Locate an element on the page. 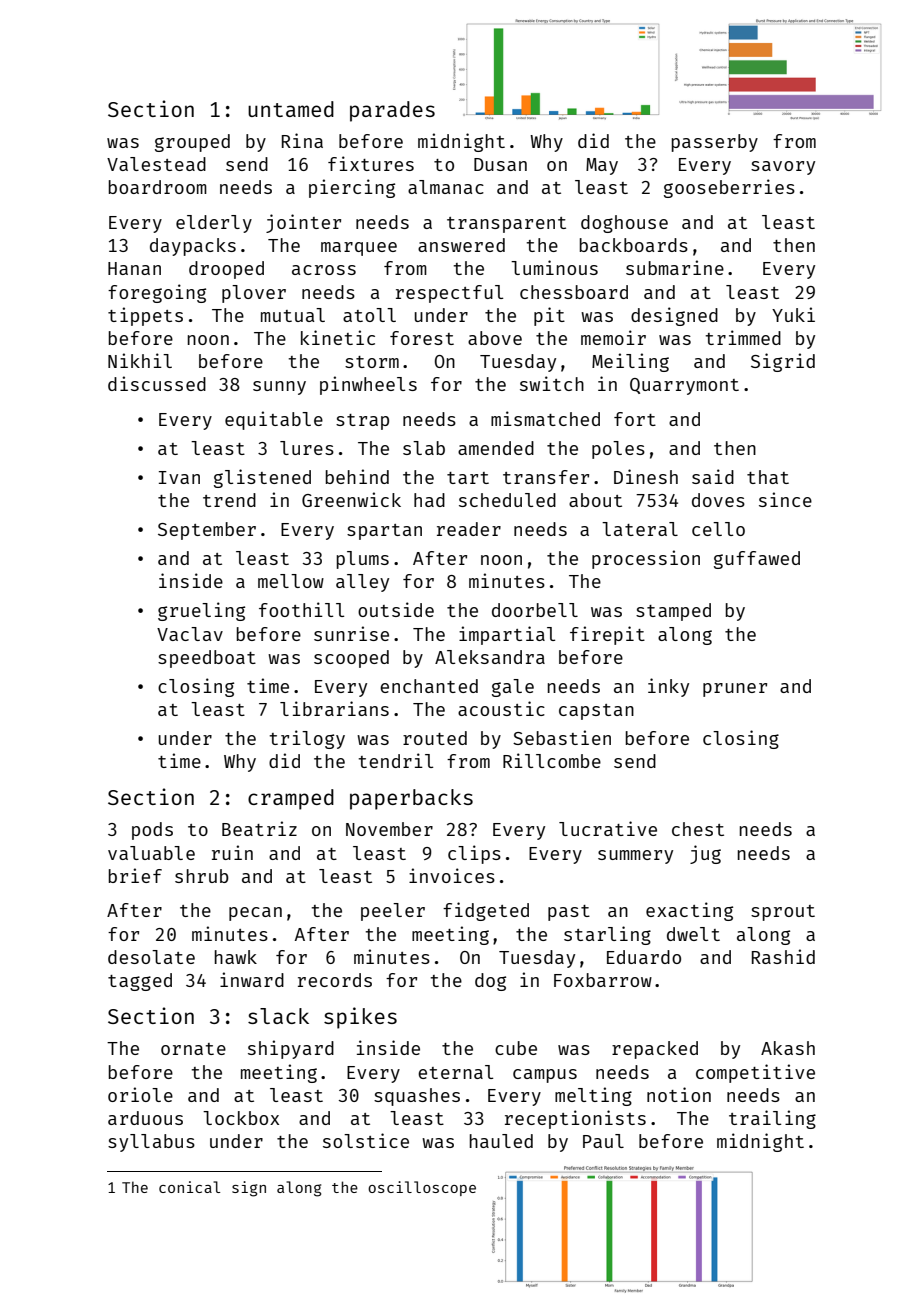 This document has width=924, height=1314. cramped is located at coordinates (291, 799).
